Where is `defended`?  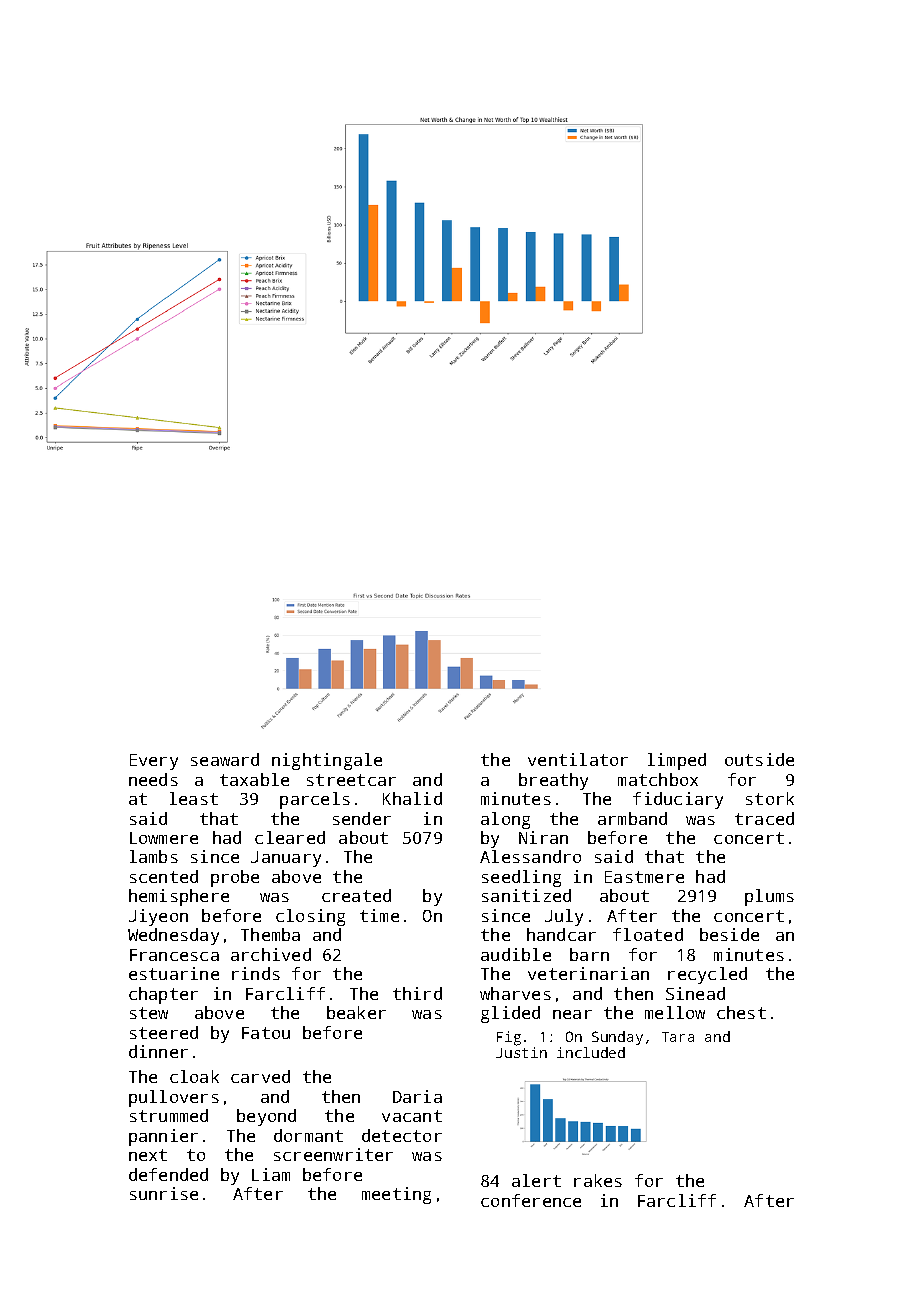 defended is located at coordinates (168, 1174).
